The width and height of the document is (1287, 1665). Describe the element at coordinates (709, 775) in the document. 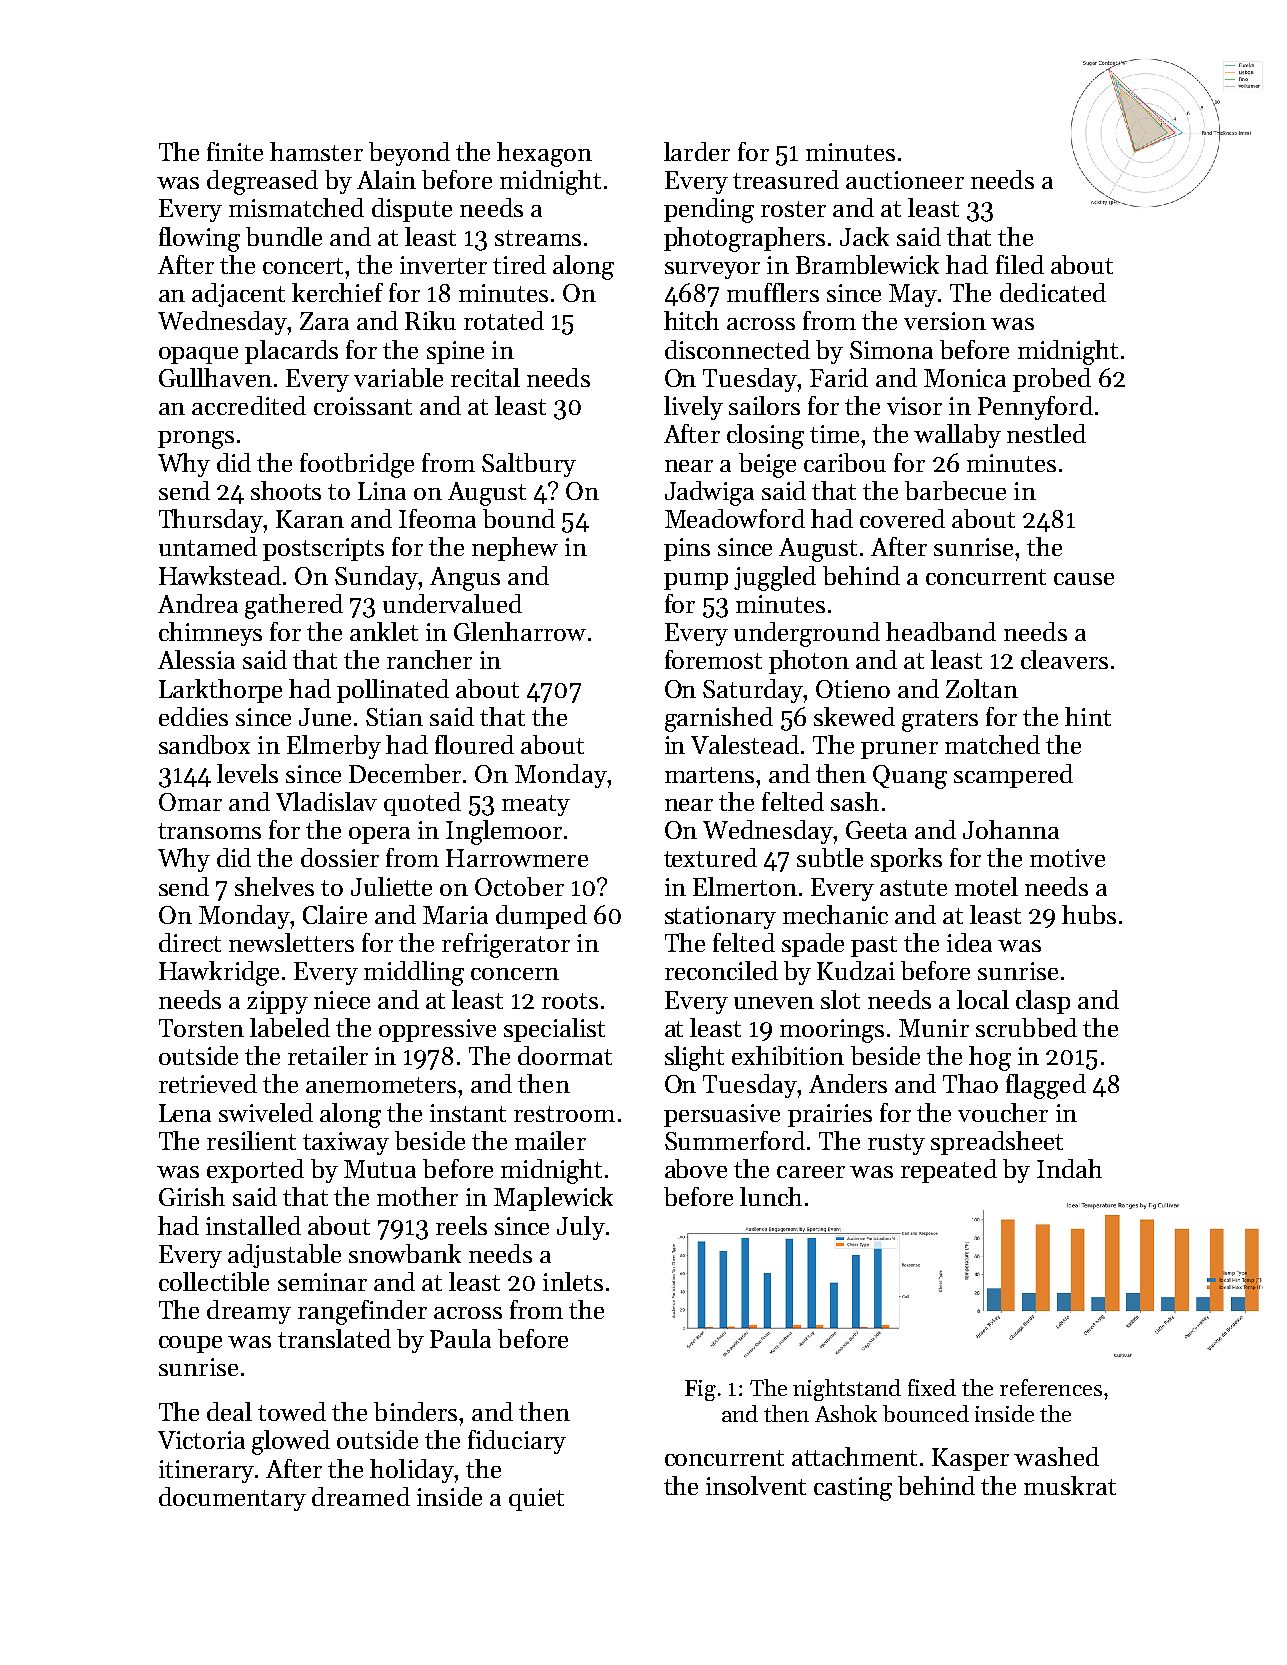

I see `martens` at that location.
